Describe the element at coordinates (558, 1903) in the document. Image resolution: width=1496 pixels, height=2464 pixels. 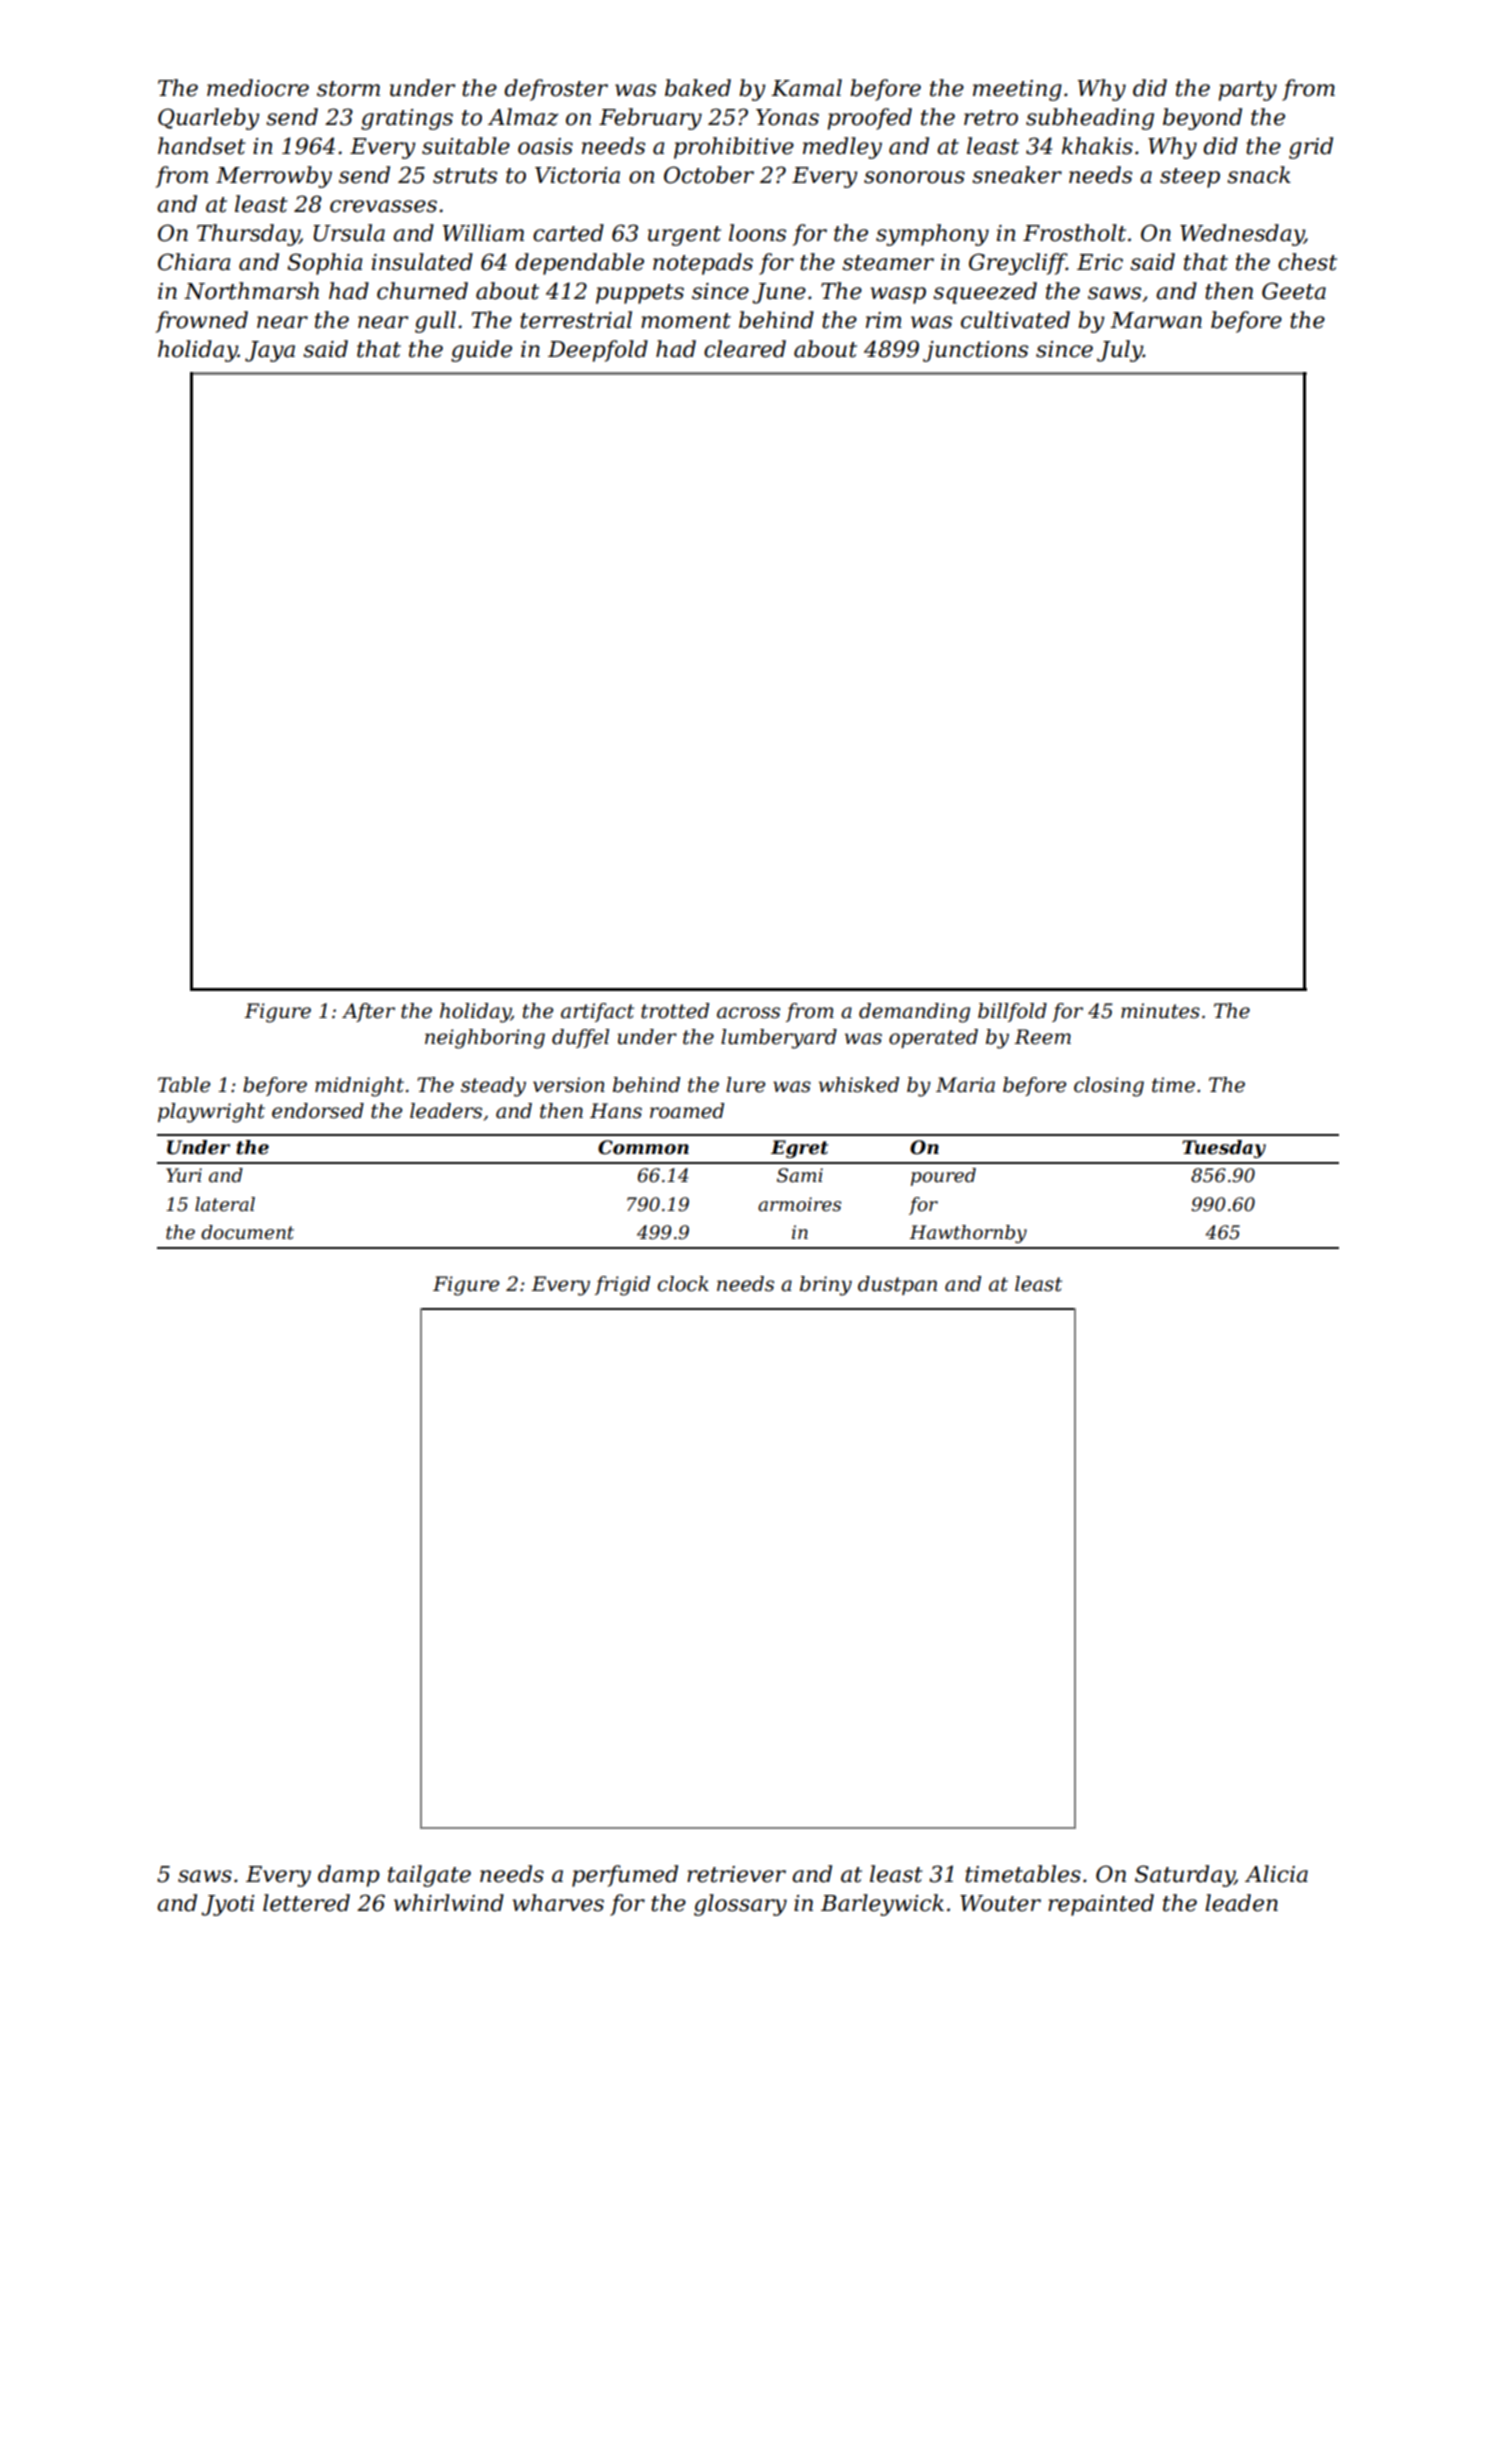
I see `wharves` at that location.
